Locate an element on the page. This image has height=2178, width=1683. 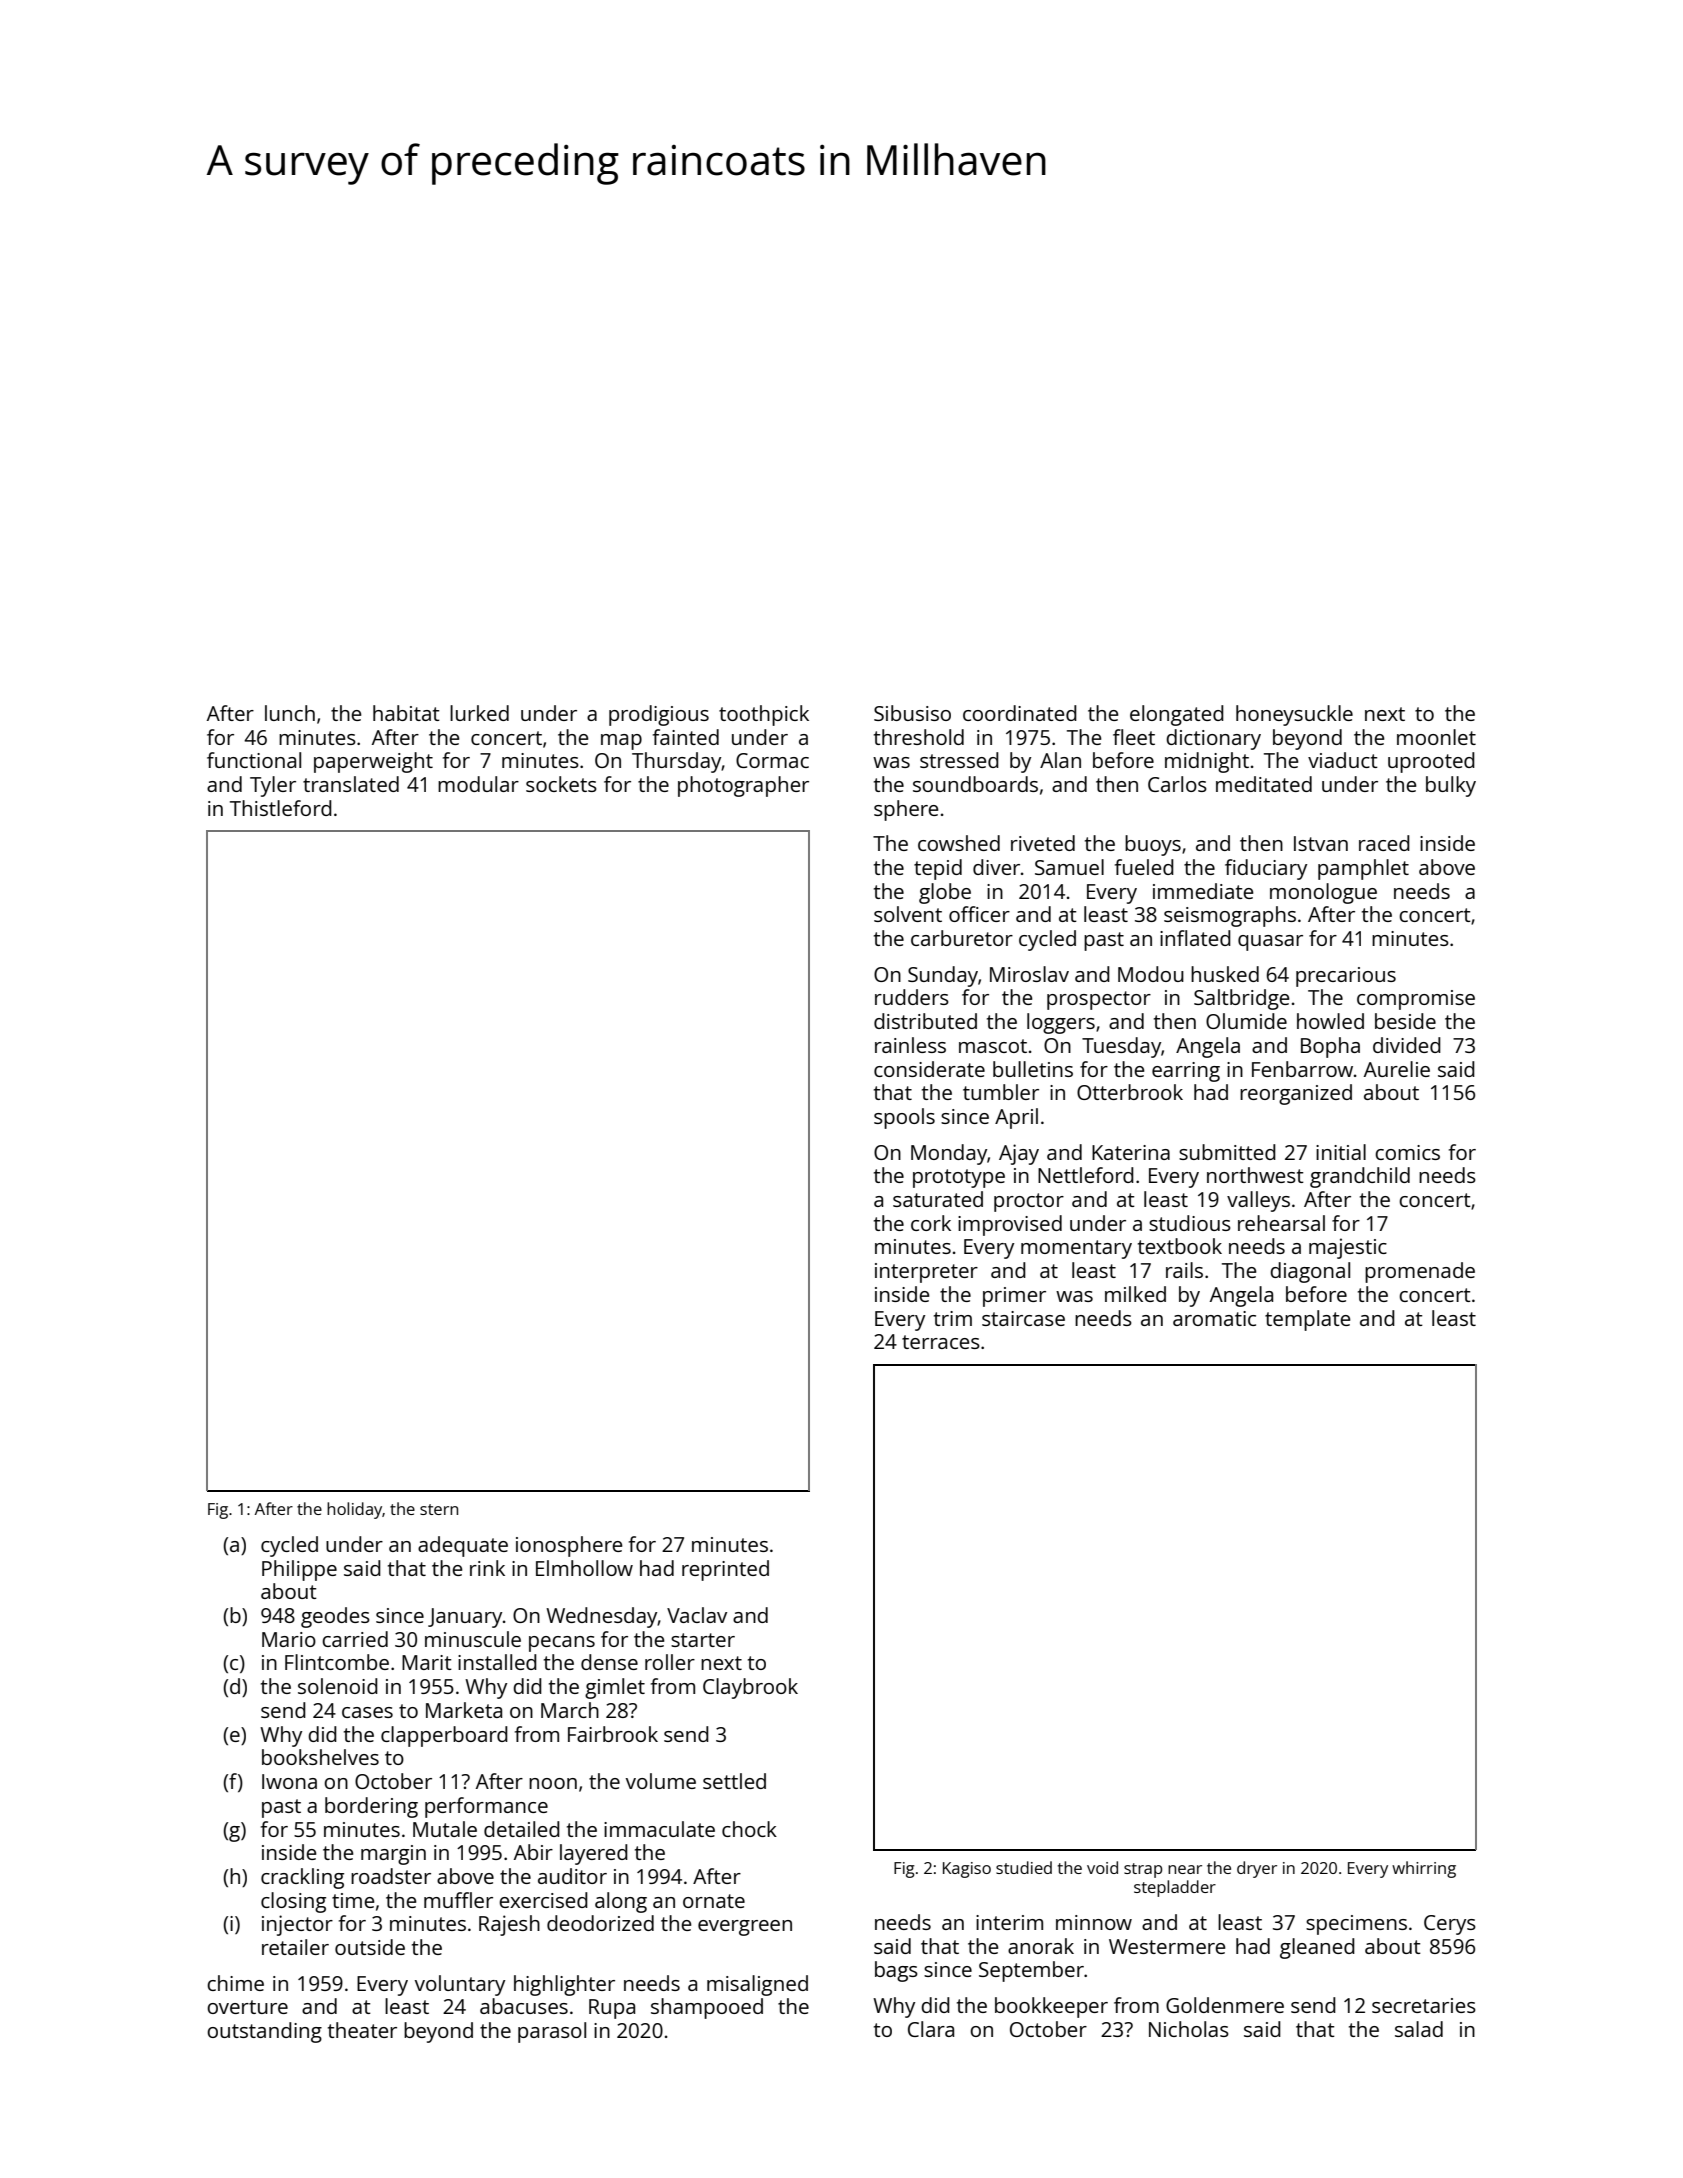
Mario is located at coordinates (289, 1639).
